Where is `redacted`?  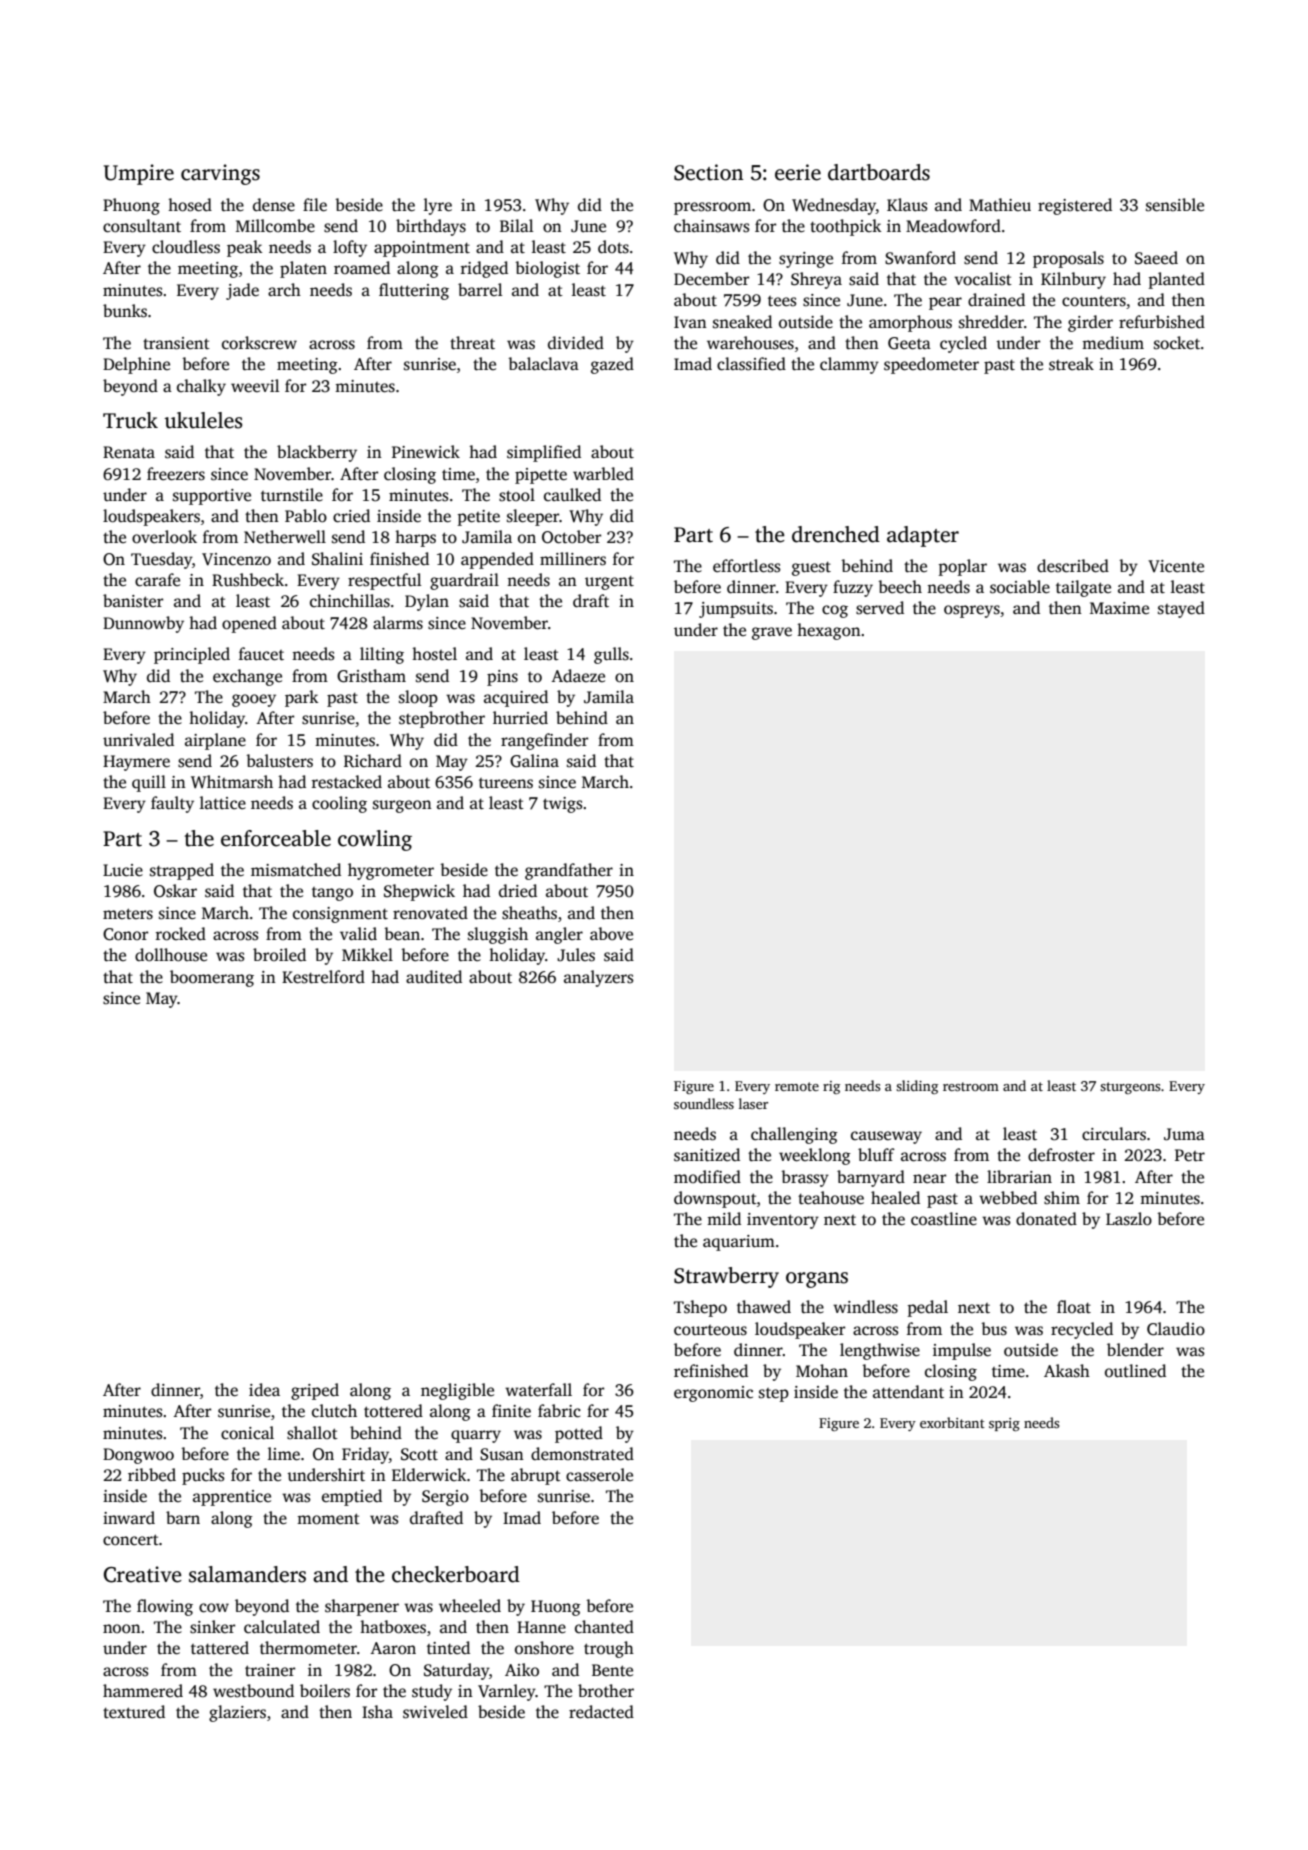
redacted is located at coordinates (601, 1712).
